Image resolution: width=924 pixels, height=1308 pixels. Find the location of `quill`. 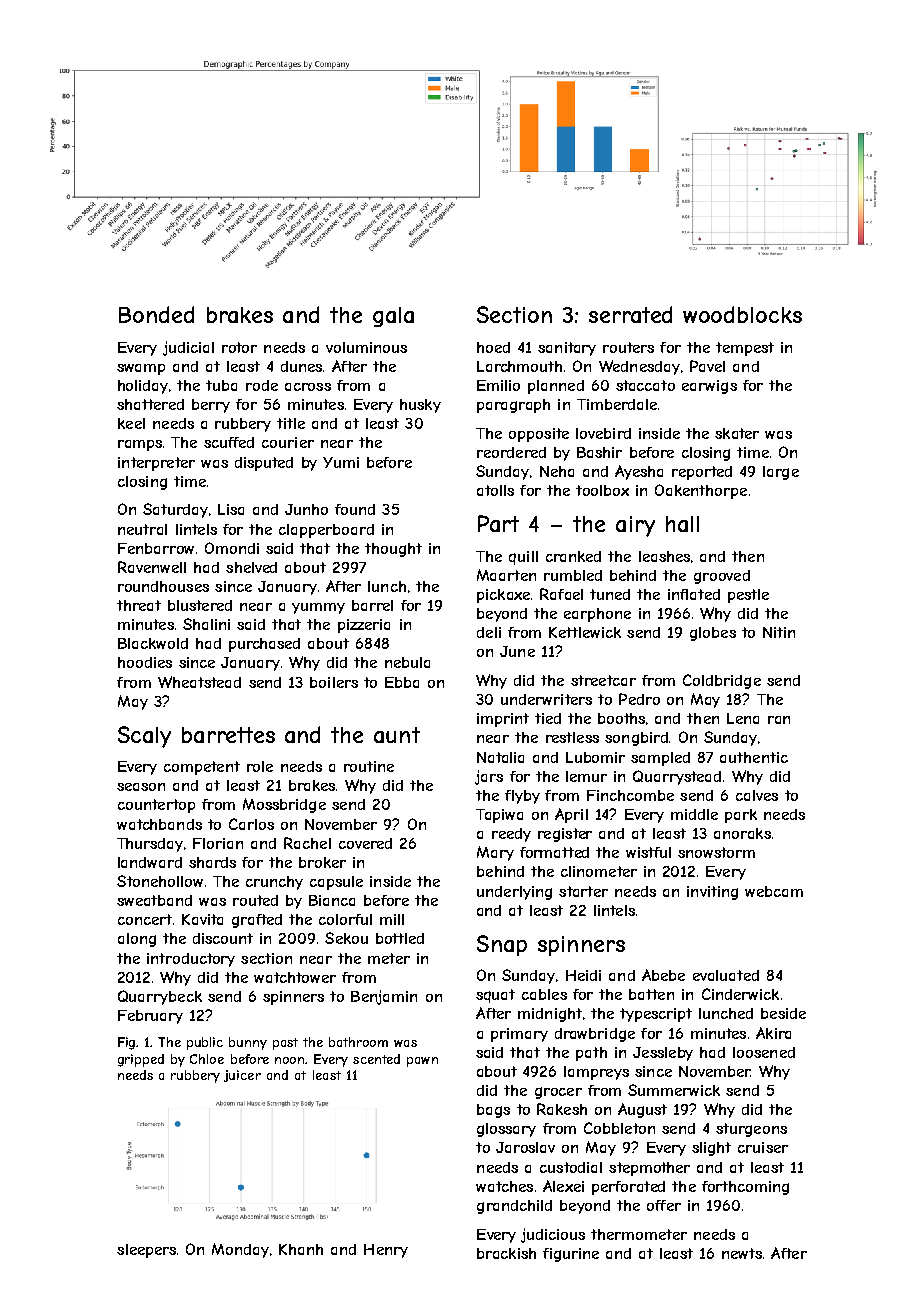

quill is located at coordinates (523, 558).
